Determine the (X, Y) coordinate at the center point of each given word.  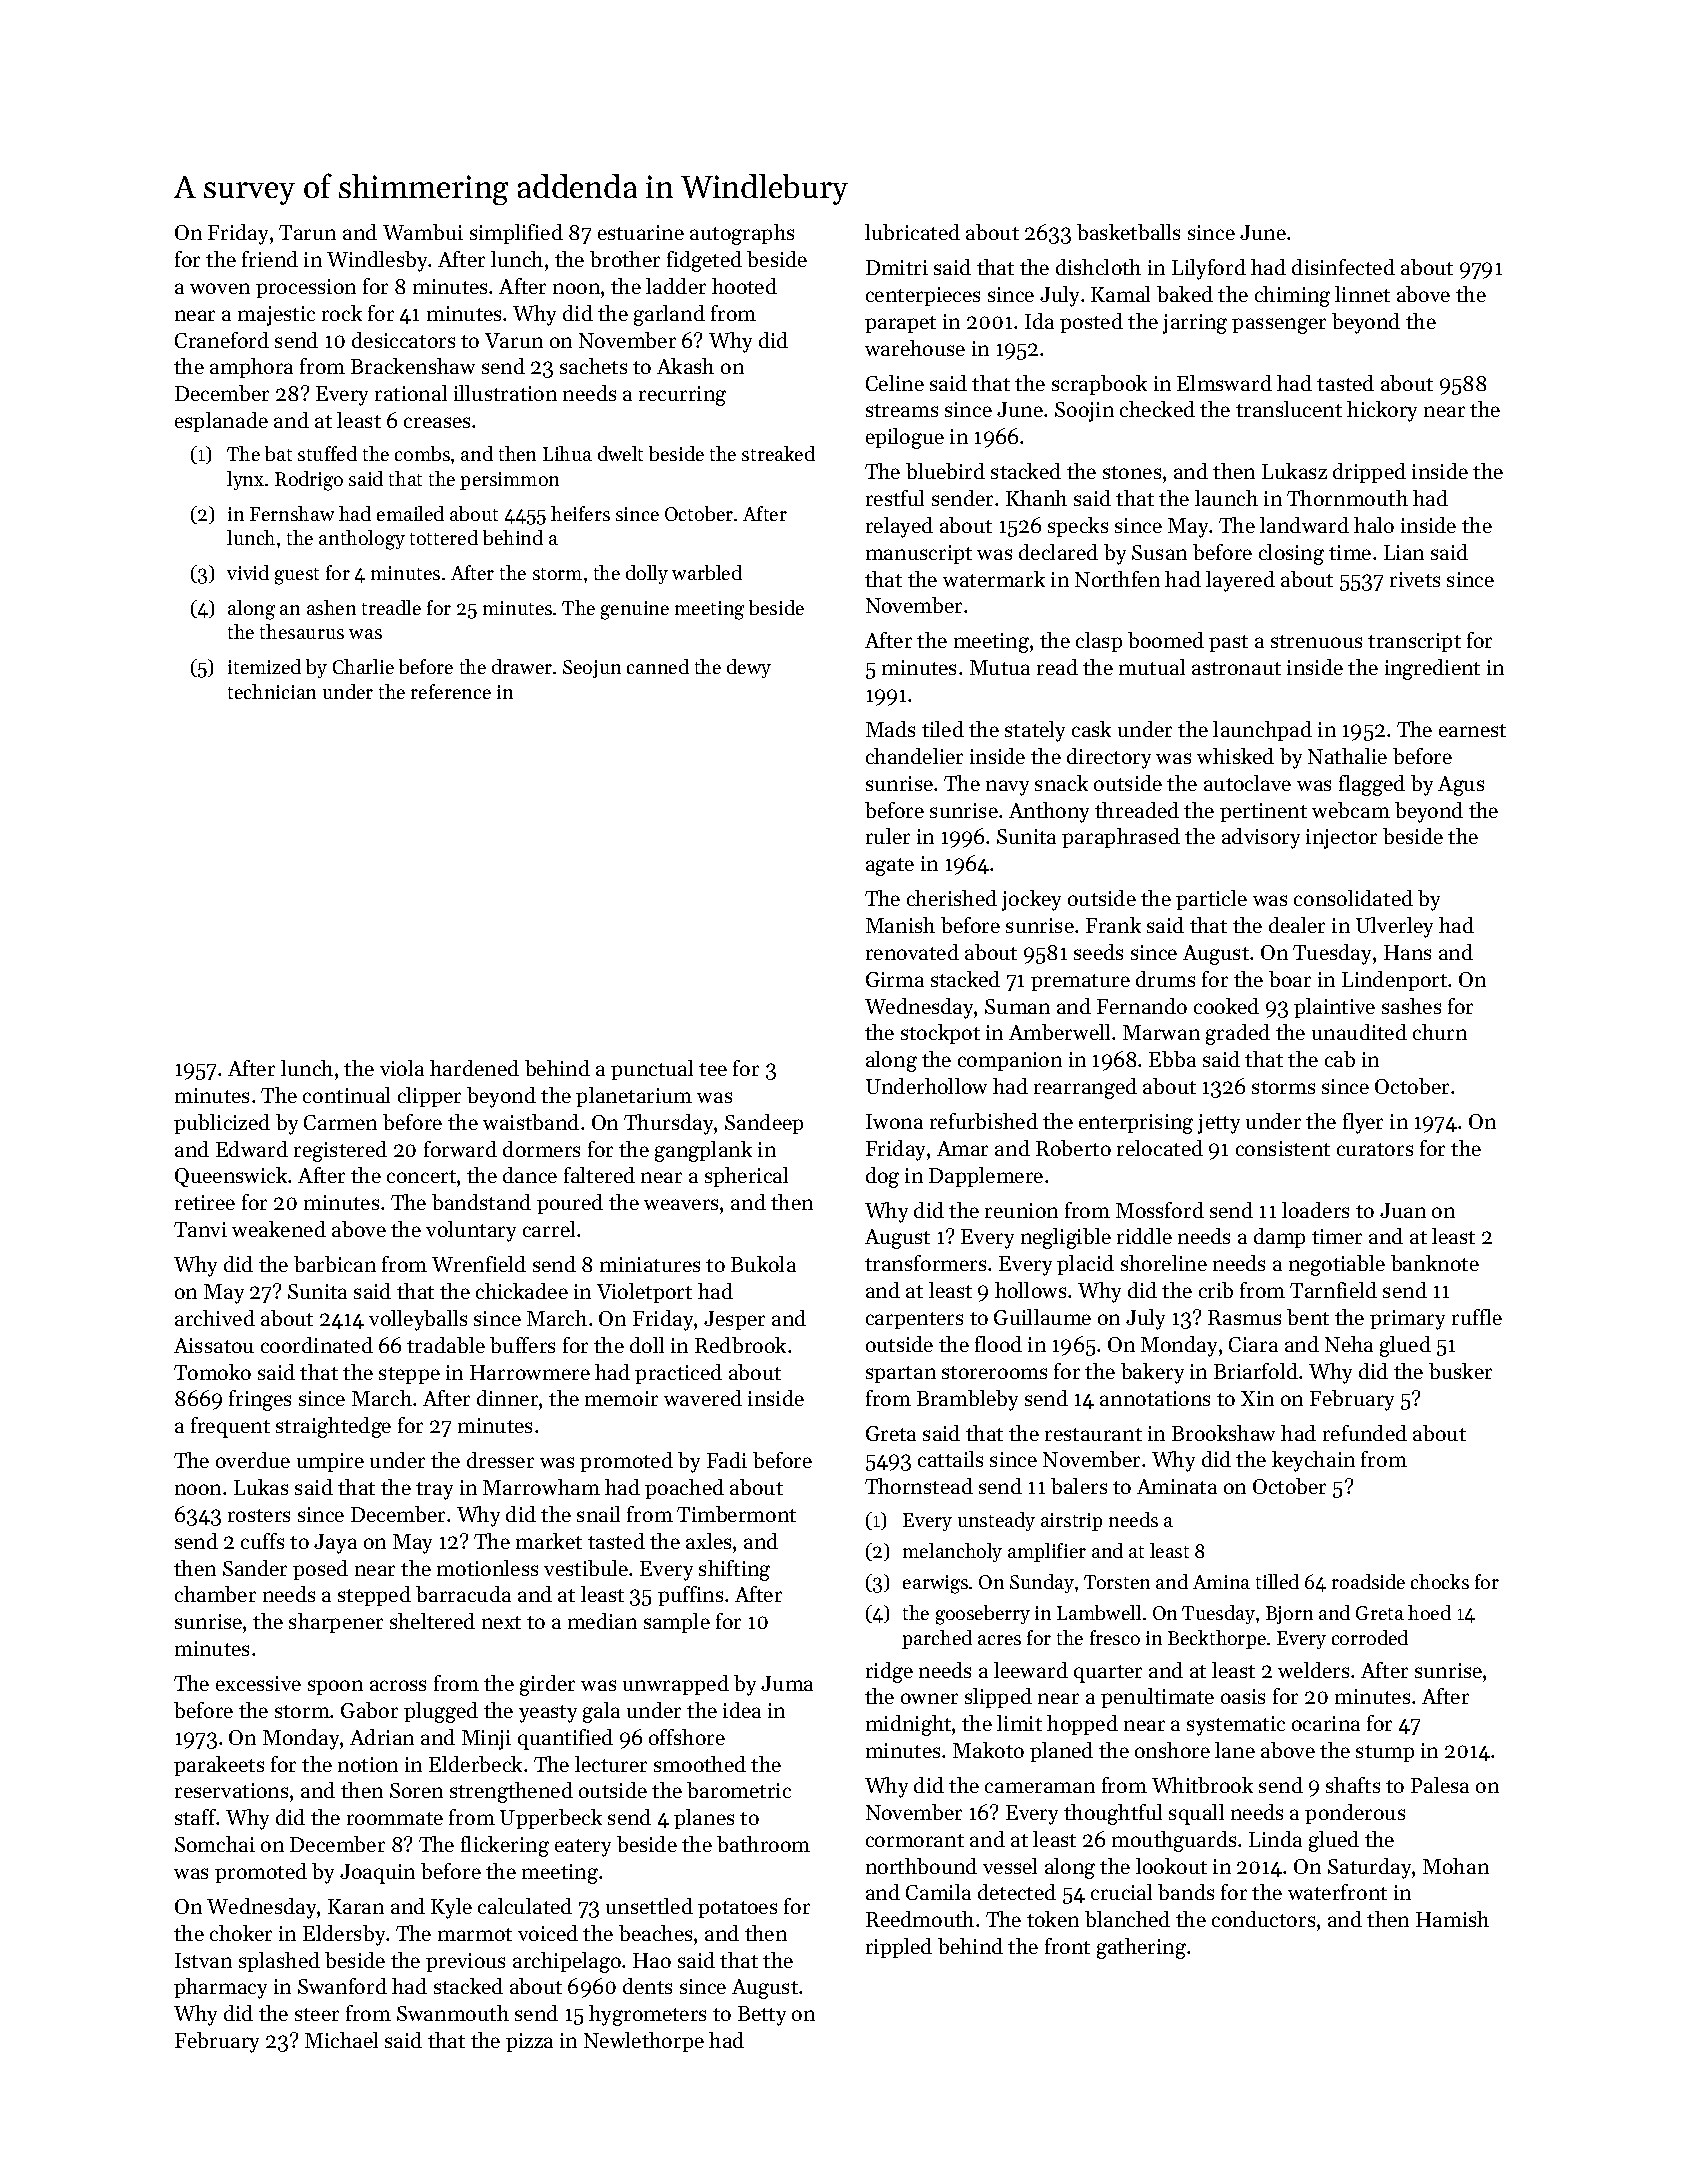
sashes (1411, 1006)
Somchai (215, 1844)
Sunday (1042, 1583)
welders (1313, 1670)
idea (742, 1710)
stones (1132, 472)
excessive (258, 1683)
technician (272, 691)
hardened (474, 1068)
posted (1091, 323)
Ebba (1172, 1059)
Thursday (669, 1124)
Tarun (307, 232)
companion (1010, 1061)
